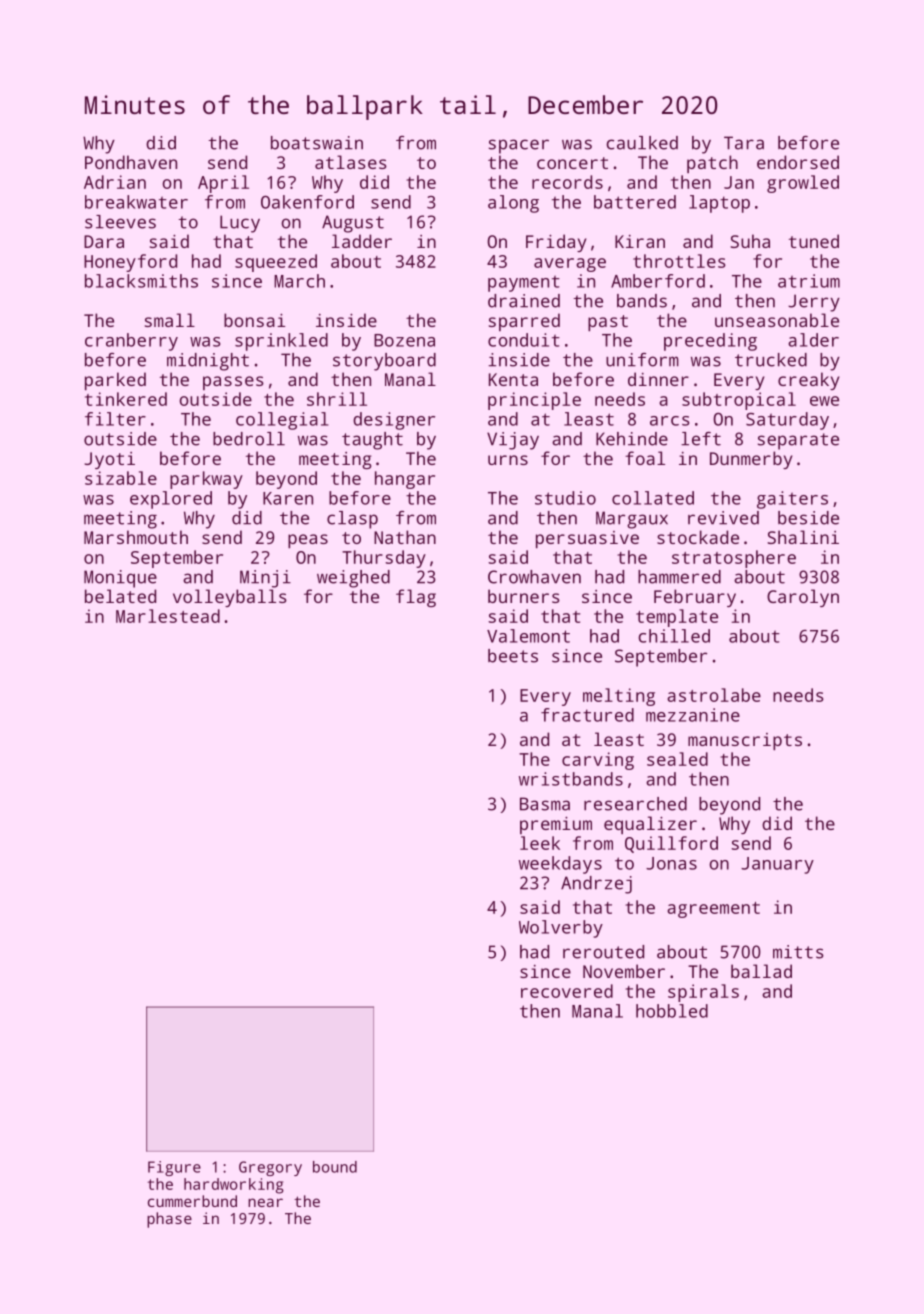 Image resolution: width=924 pixels, height=1314 pixels. What do you see at coordinates (335, 1167) in the page?
I see `bound` at bounding box center [335, 1167].
